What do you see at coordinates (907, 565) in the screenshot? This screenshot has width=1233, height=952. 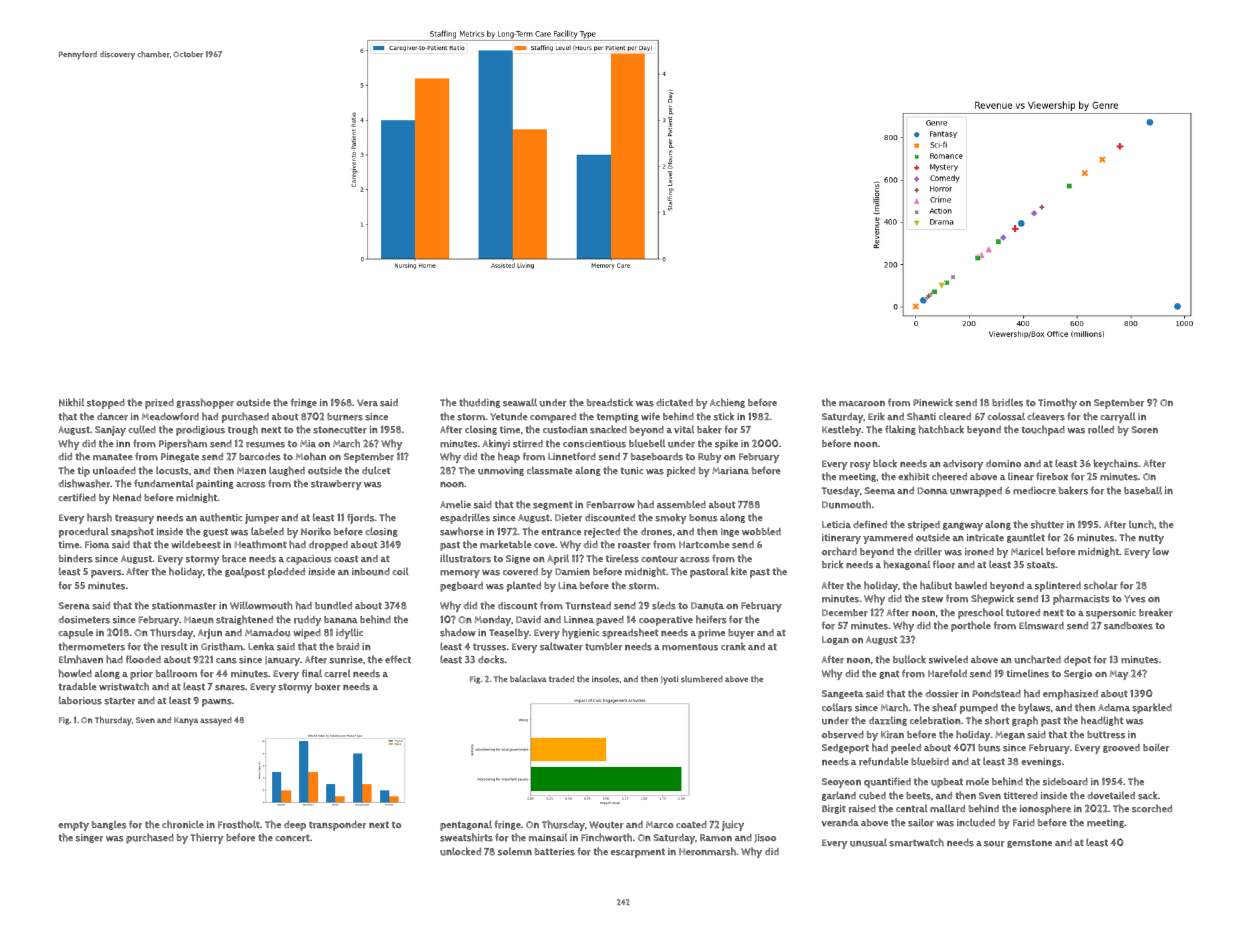 I see `hexagonal` at bounding box center [907, 565].
